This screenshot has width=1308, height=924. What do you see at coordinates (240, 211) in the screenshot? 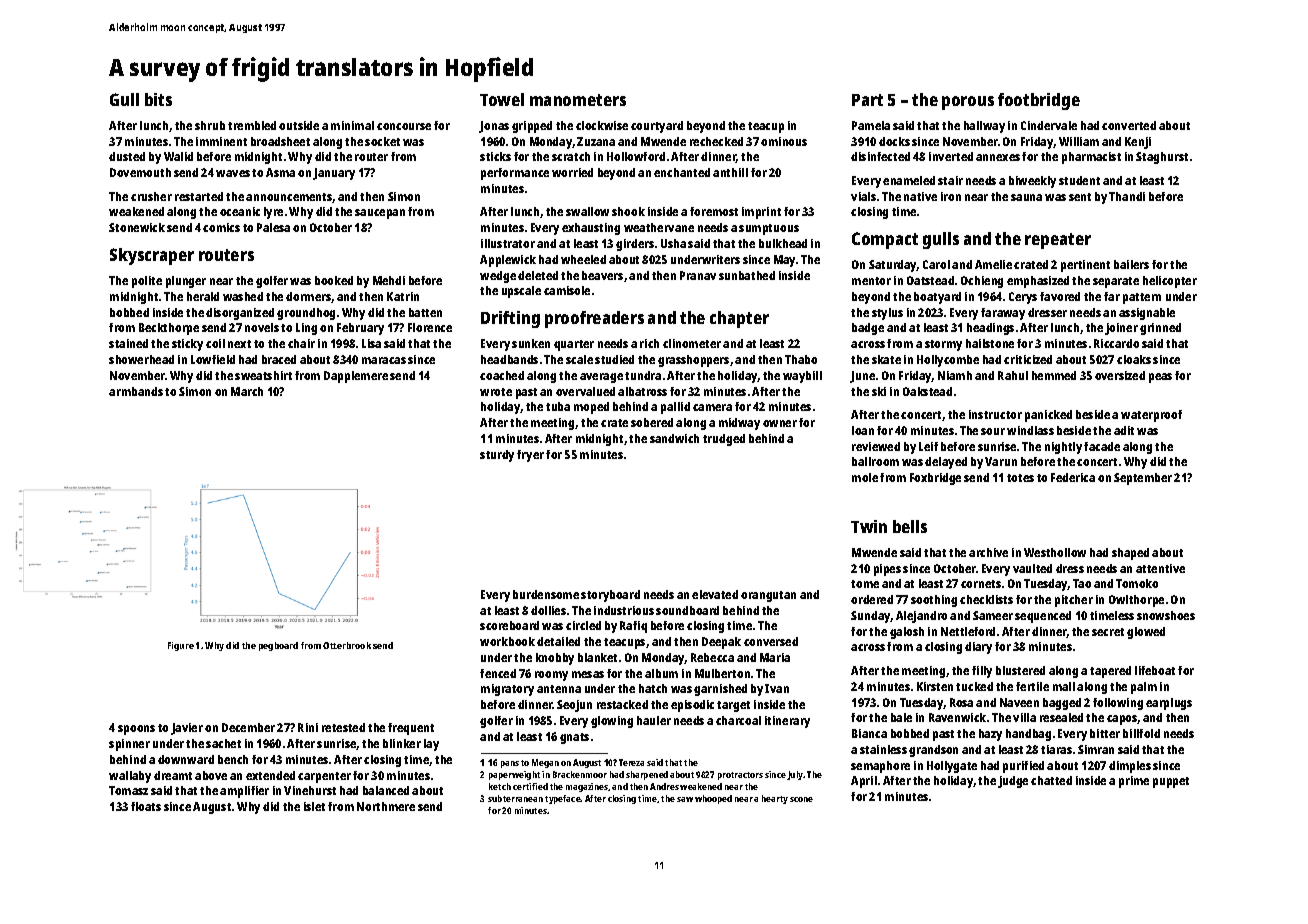
I see `oceanic` at bounding box center [240, 211].
